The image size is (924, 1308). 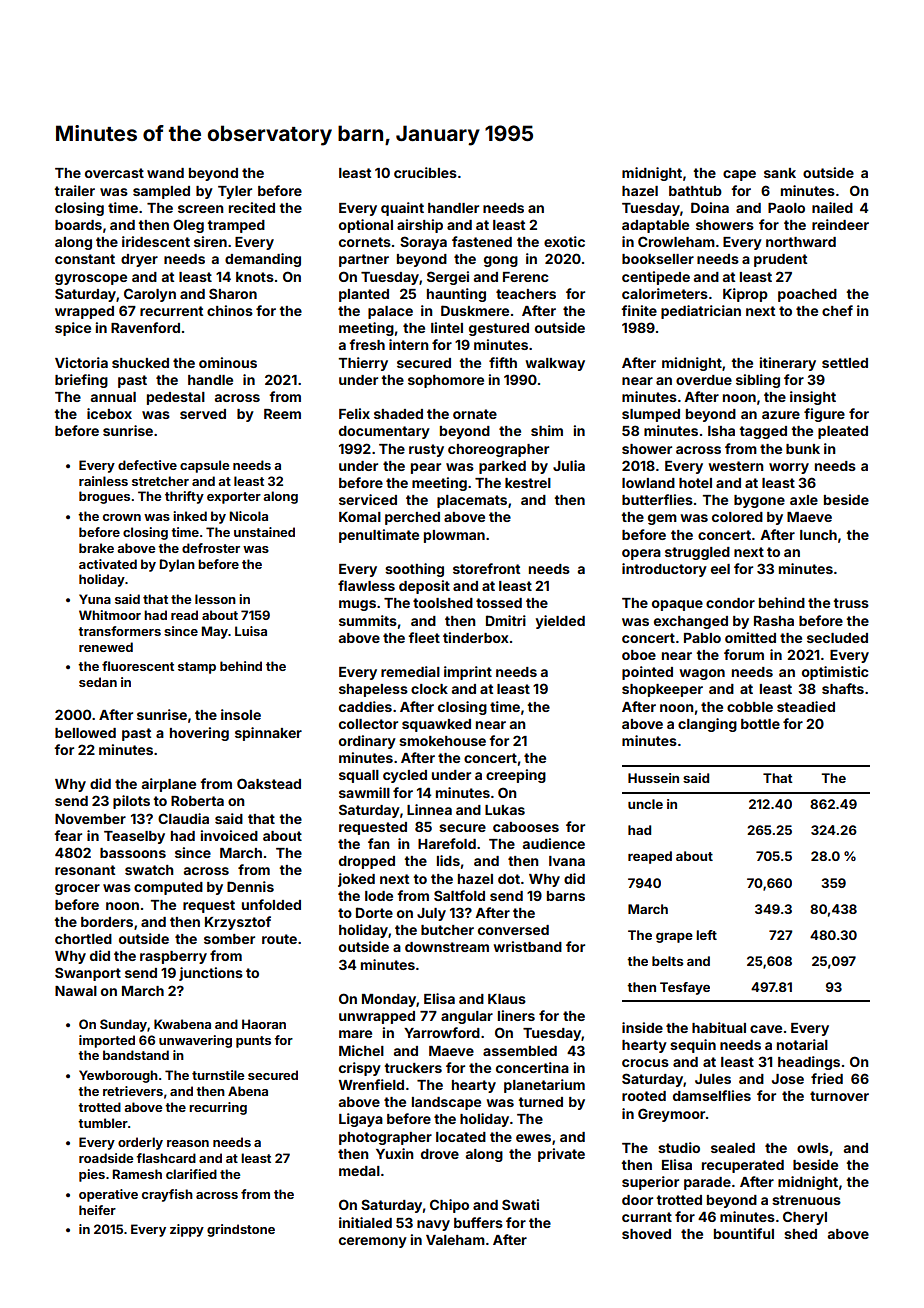 What do you see at coordinates (268, 734) in the image?
I see `spinnaker` at bounding box center [268, 734].
